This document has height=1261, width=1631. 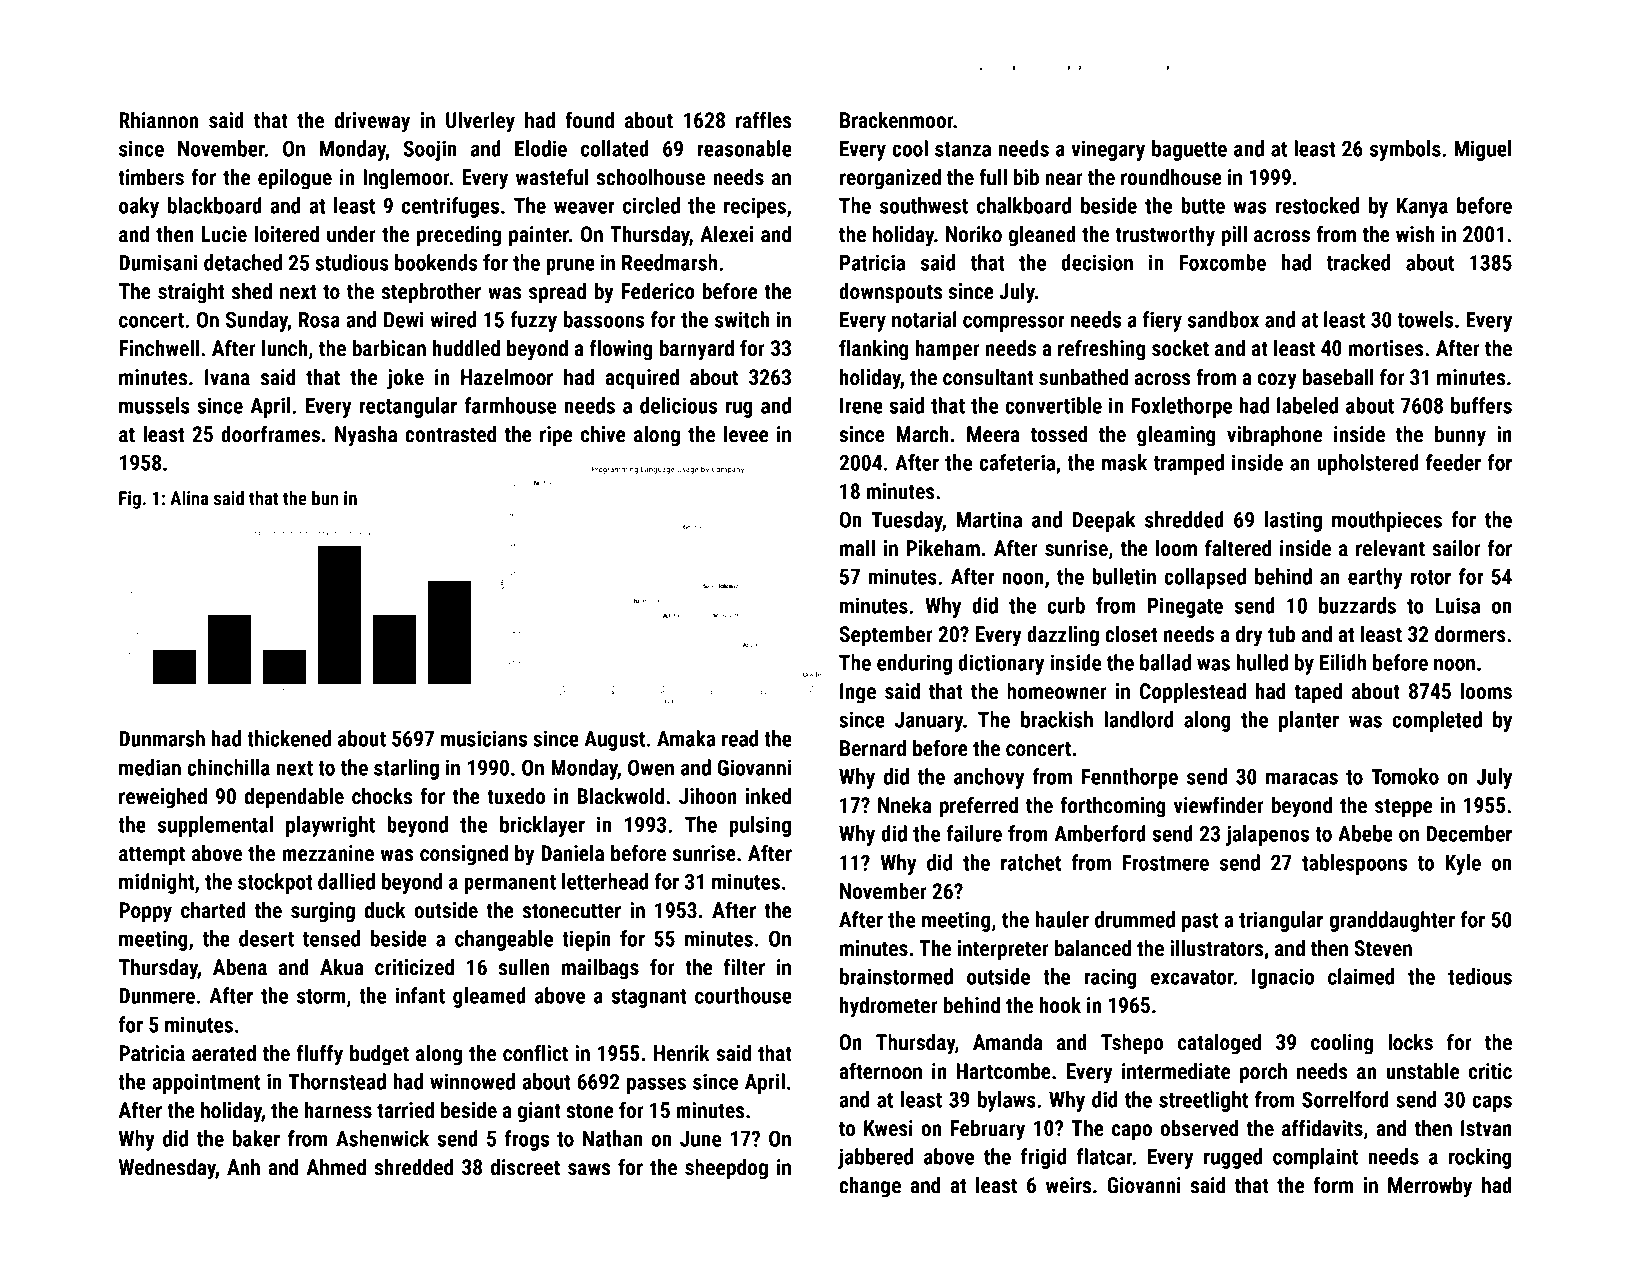 I want to click on Ulverley, so click(x=480, y=122).
